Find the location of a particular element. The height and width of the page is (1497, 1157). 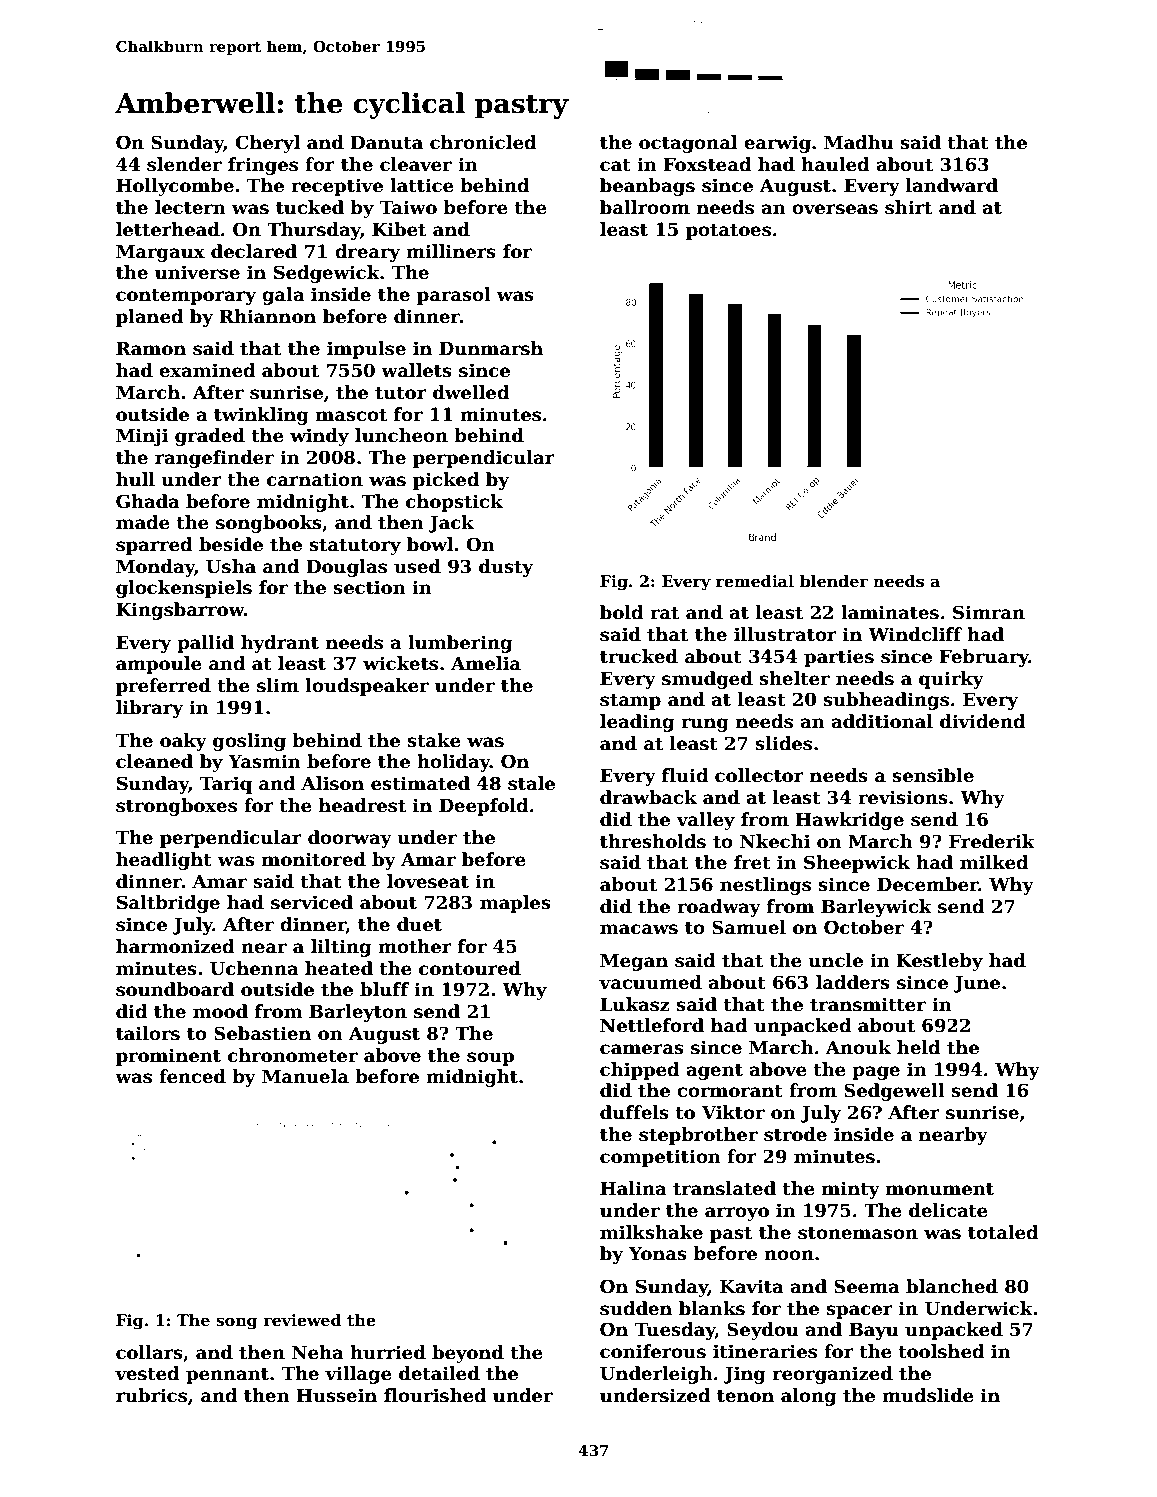

Hussein is located at coordinates (336, 1395).
